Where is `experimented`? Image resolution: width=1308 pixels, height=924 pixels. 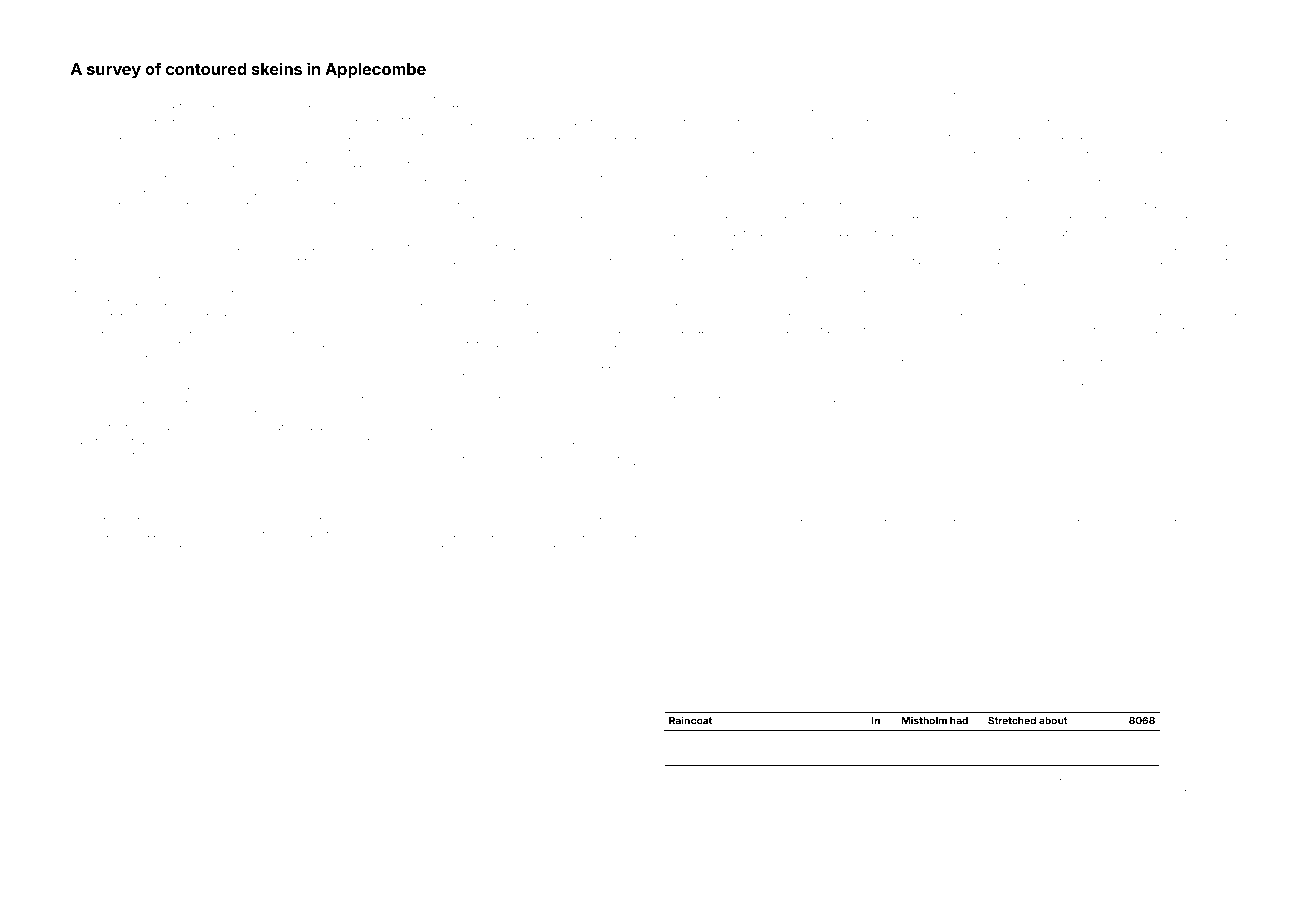
experimented is located at coordinates (856, 400).
